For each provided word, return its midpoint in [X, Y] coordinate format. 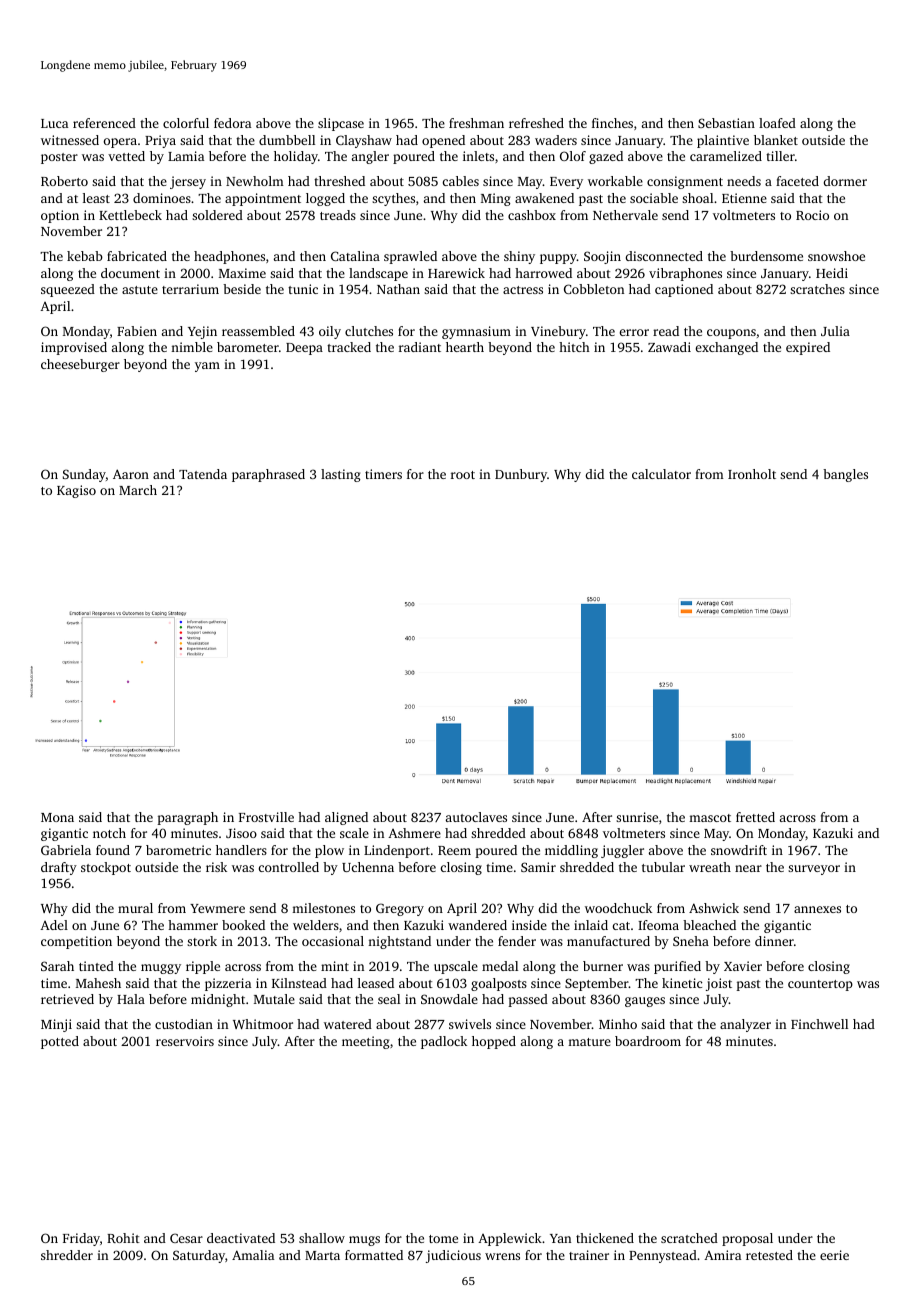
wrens [502, 1256]
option [60, 216]
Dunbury [521, 475]
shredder [67, 1255]
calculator [661, 474]
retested [769, 1255]
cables [461, 181]
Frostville [266, 817]
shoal [697, 198]
